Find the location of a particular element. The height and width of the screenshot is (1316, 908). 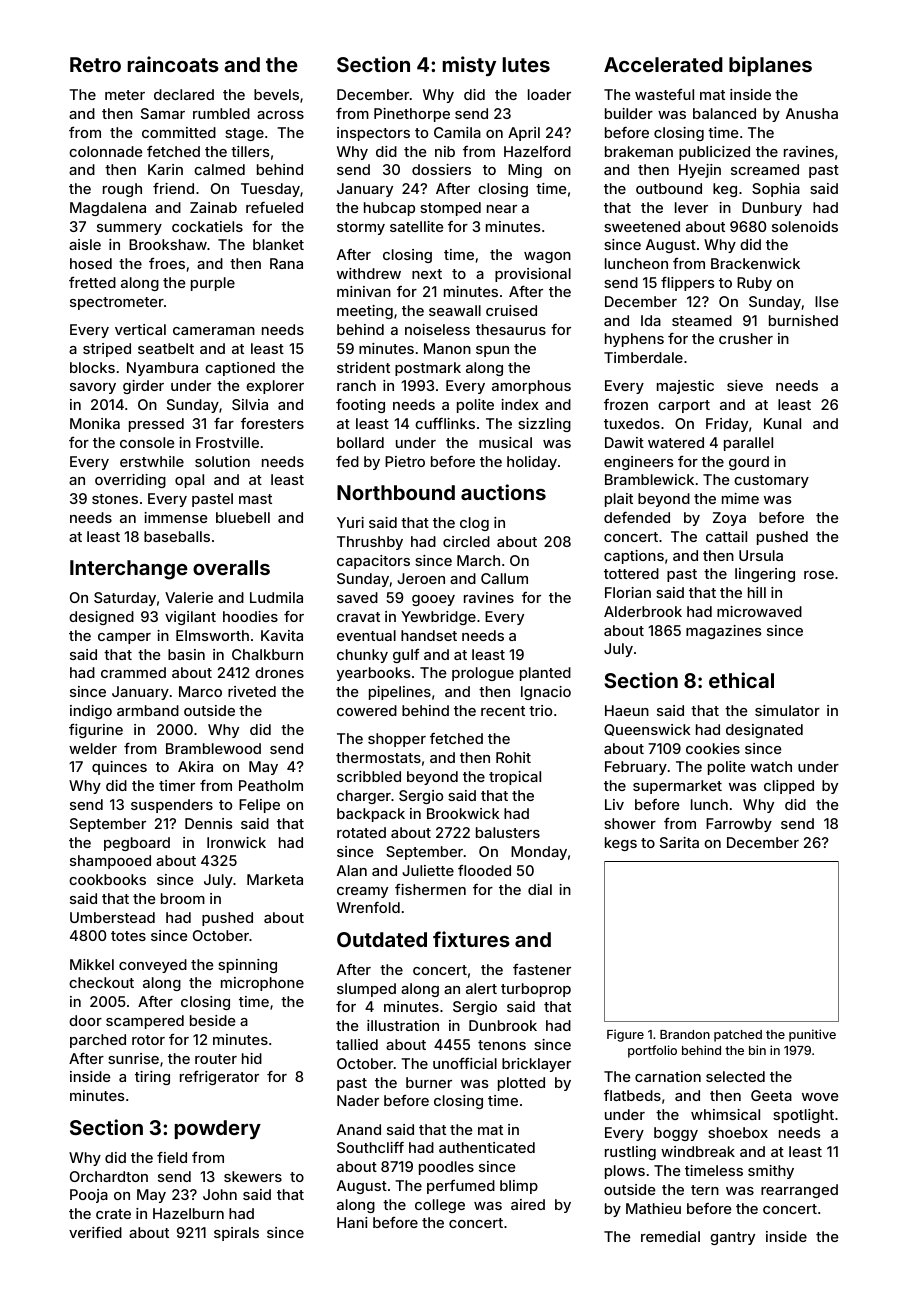

sieve is located at coordinates (745, 385).
